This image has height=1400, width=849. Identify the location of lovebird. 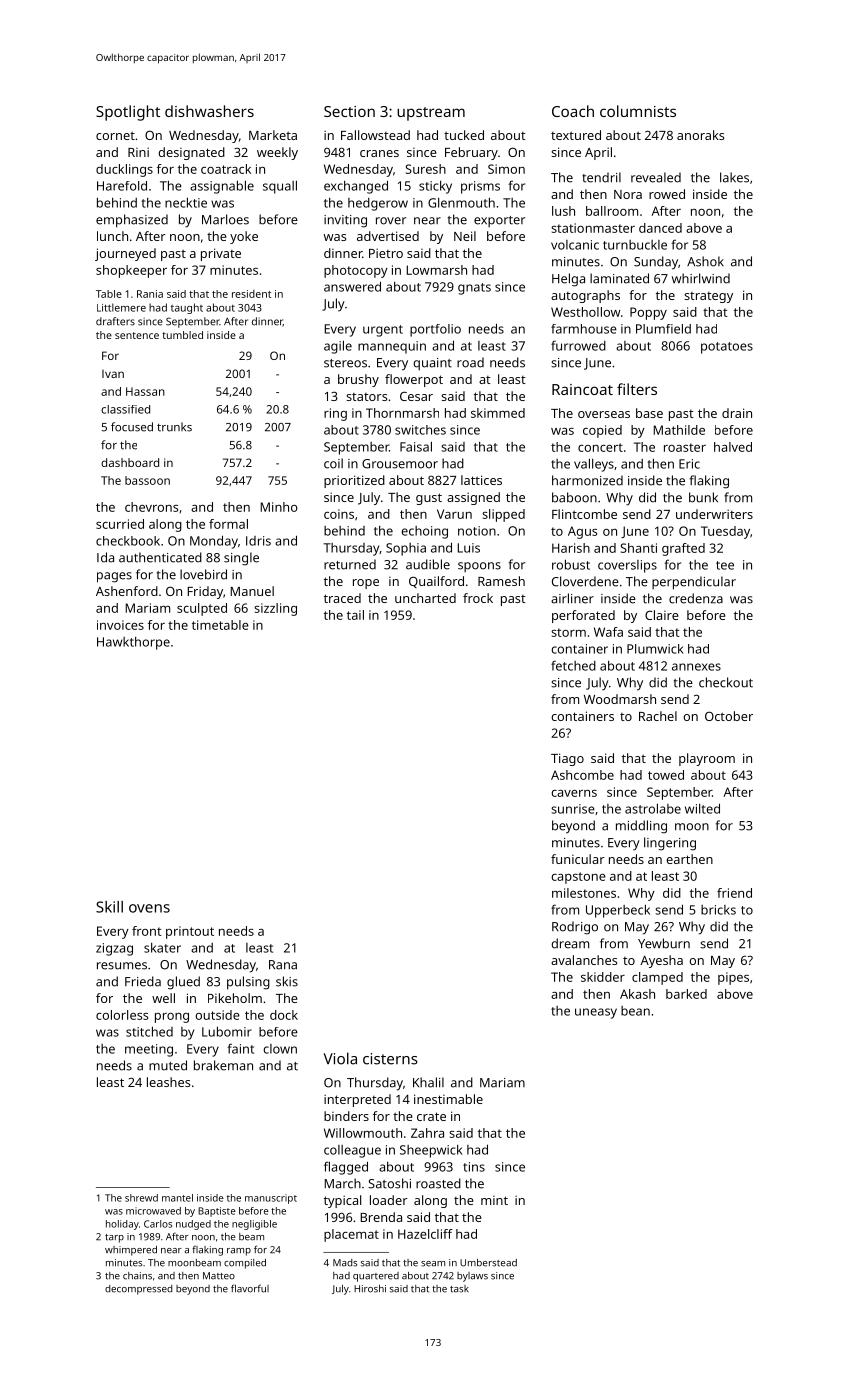
(203, 574).
